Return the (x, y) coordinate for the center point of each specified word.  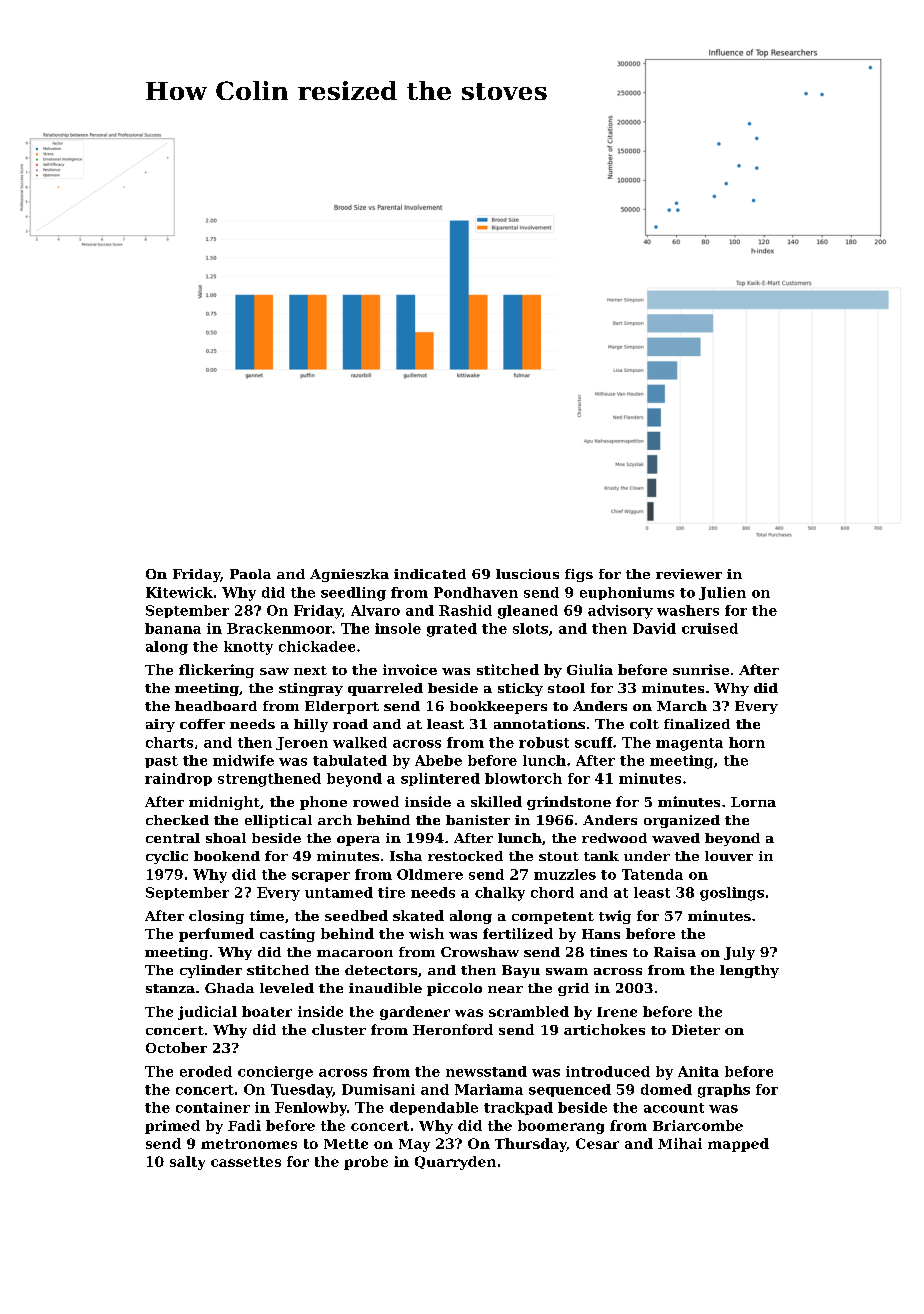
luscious (527, 574)
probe (366, 1163)
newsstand (486, 1071)
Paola (250, 574)
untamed (339, 892)
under (647, 856)
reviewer (689, 574)
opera (358, 841)
